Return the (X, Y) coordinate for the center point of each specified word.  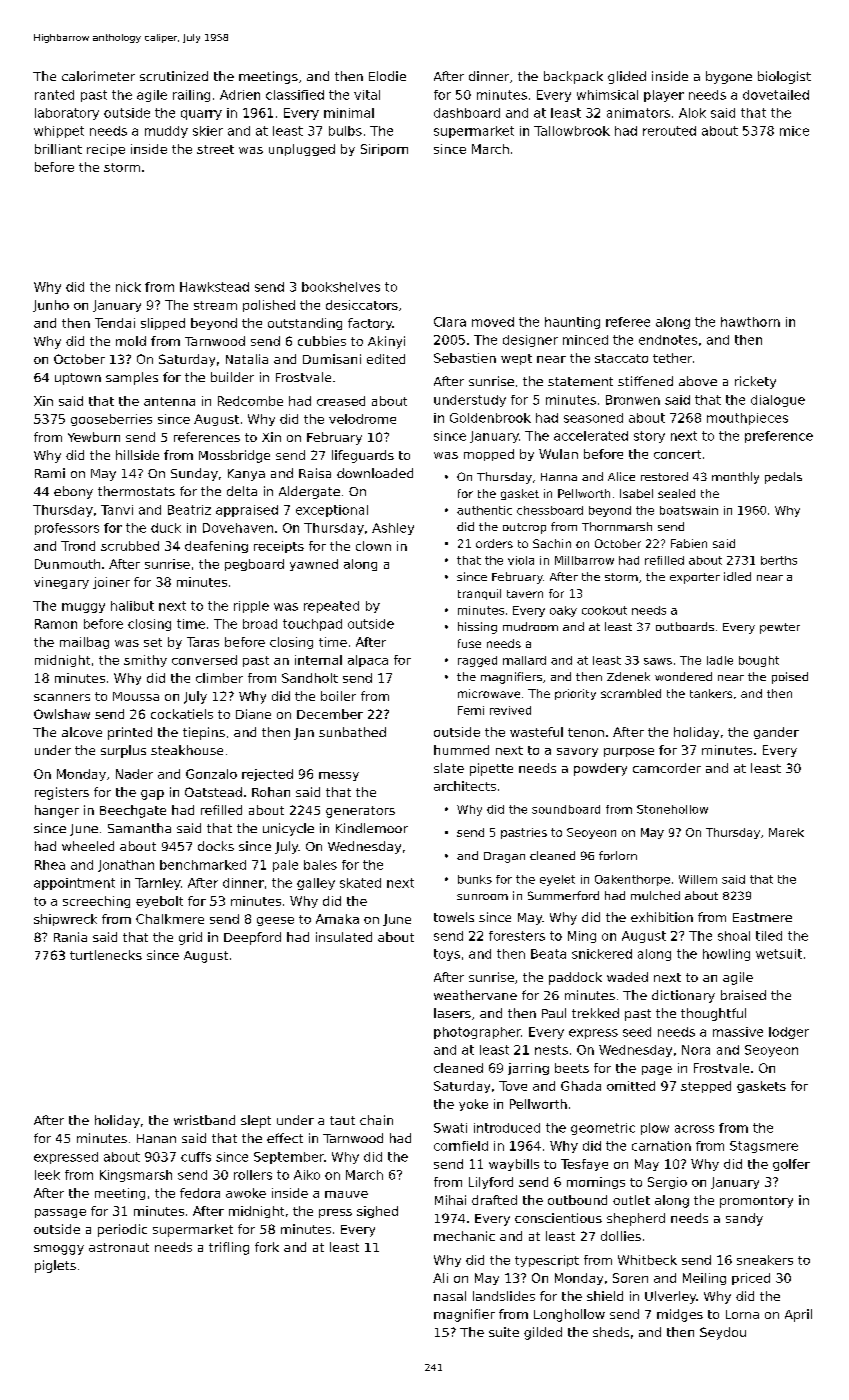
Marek (786, 832)
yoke (473, 1105)
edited (386, 359)
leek (47, 1175)
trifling (229, 1248)
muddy (166, 132)
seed (637, 1032)
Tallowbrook (572, 131)
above (698, 381)
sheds (611, 1332)
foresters (517, 936)
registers (62, 793)
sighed (377, 1212)
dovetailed (776, 95)
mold (131, 341)
